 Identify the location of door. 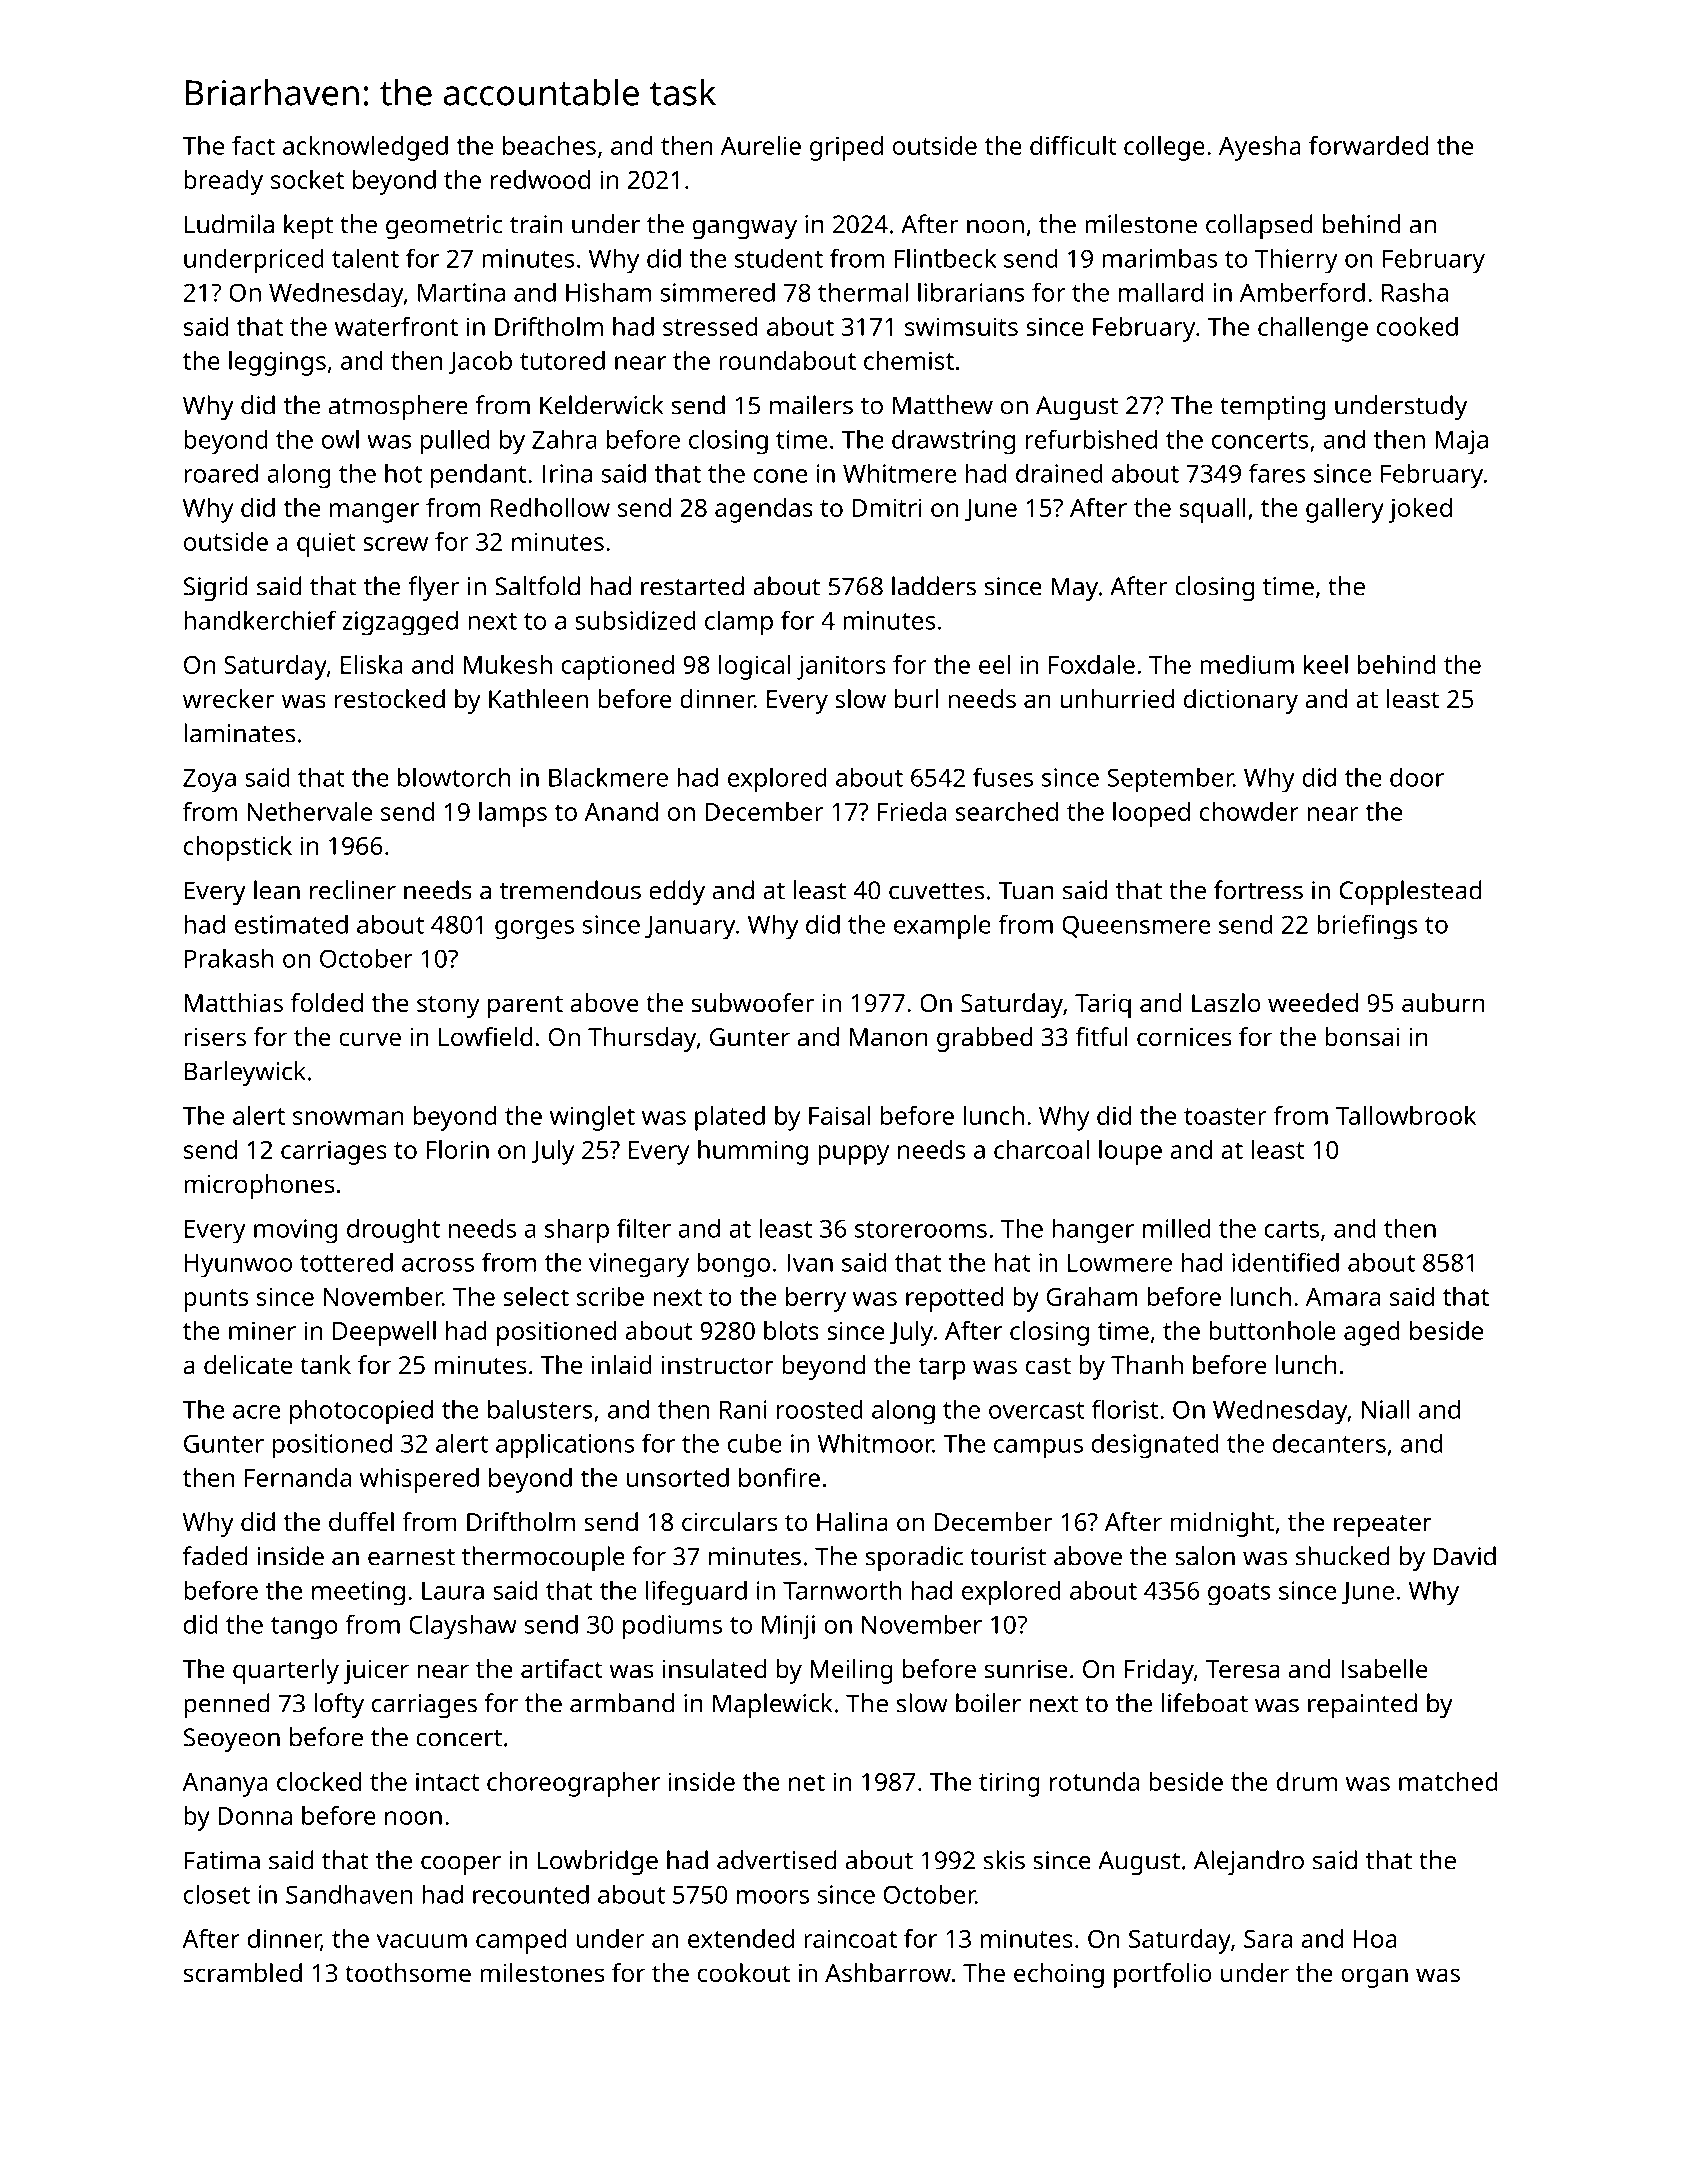
(1417, 777).
